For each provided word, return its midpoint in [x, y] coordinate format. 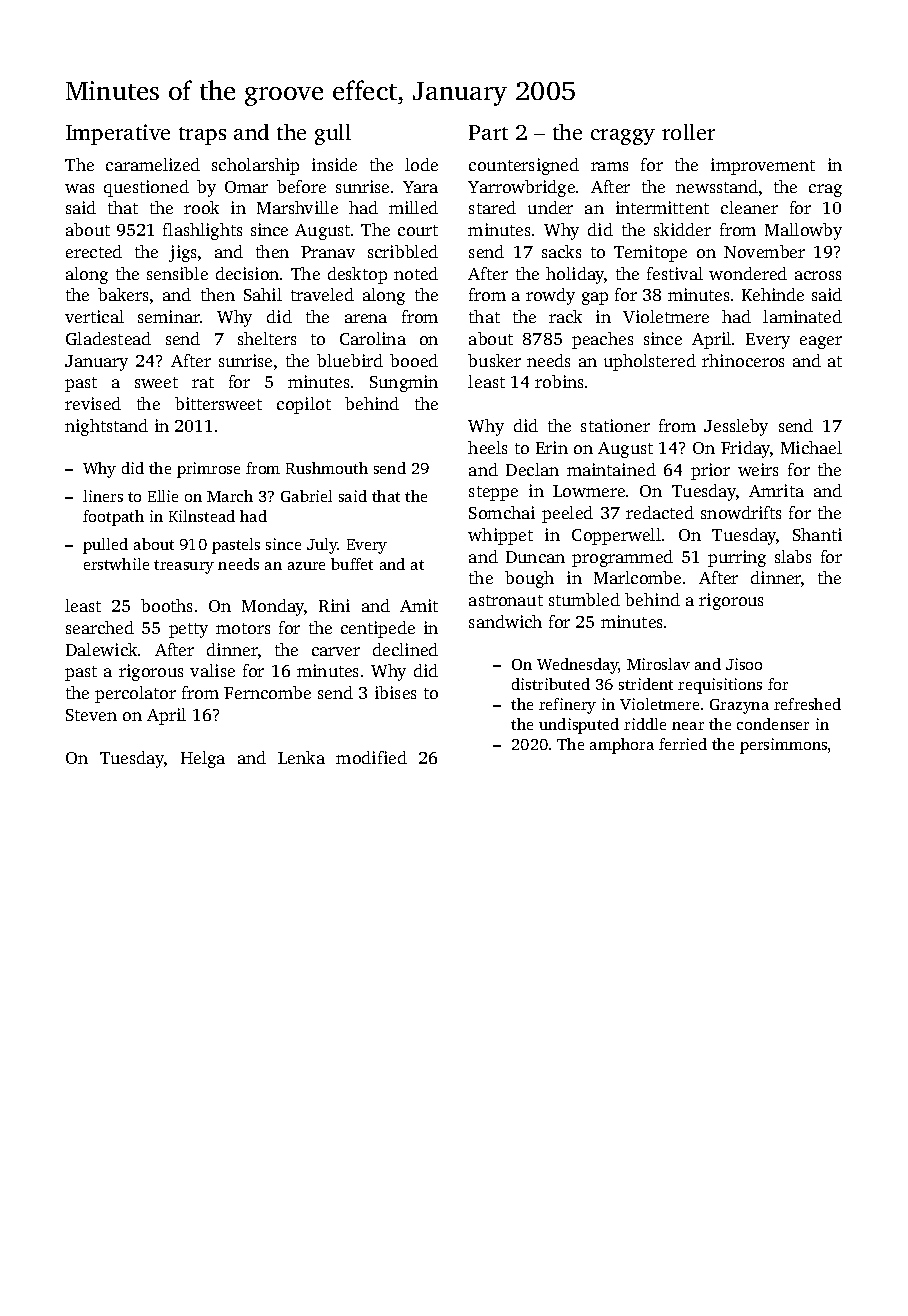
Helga [203, 759]
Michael [811, 447]
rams [609, 166]
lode [421, 164]
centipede [378, 629]
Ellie [163, 496]
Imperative [118, 134]
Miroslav [658, 664]
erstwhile [116, 564]
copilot [304, 405]
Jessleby [736, 427]
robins [559, 381]
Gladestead [108, 338]
